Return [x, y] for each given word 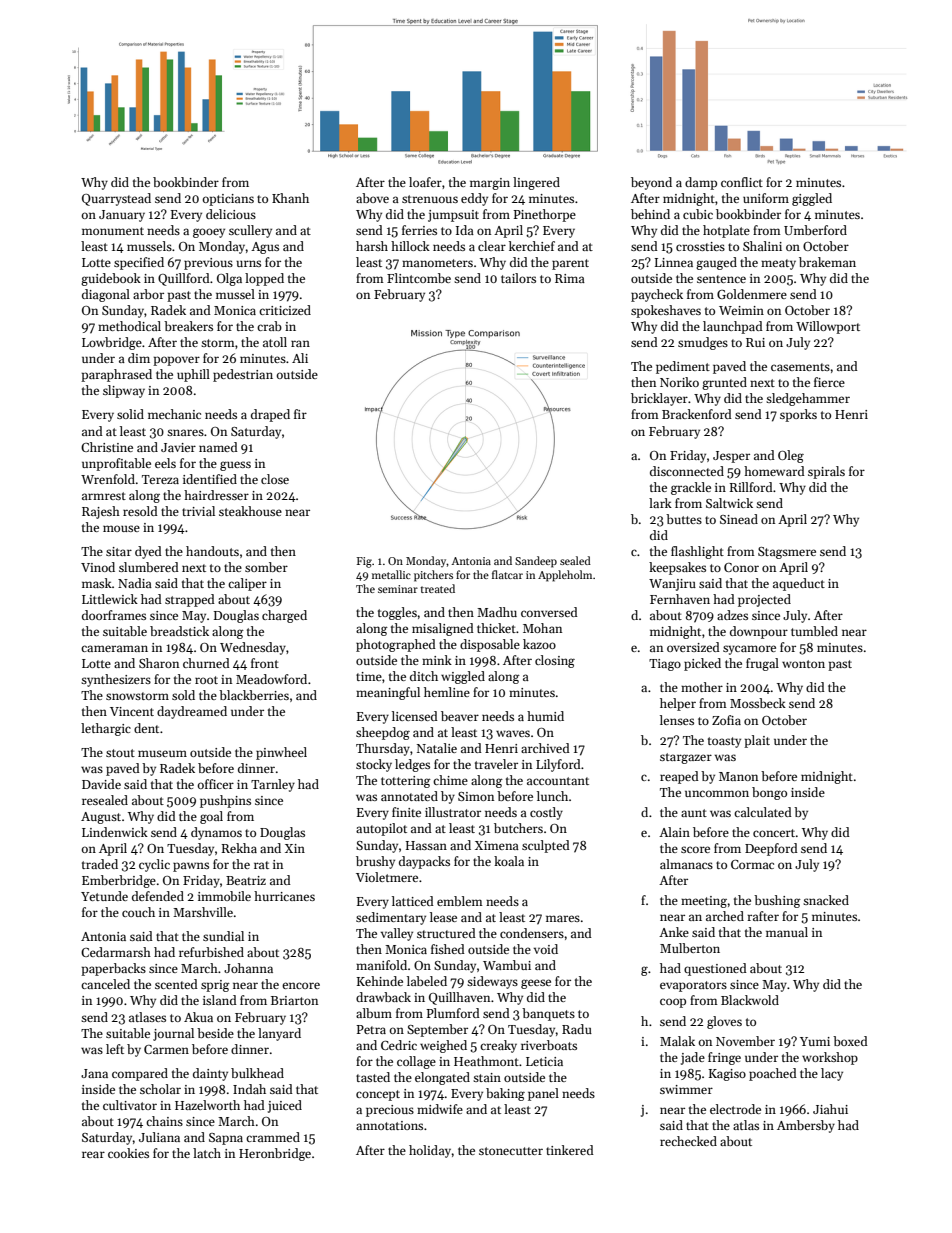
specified [139, 263]
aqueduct [799, 584]
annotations [389, 1125]
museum [162, 753]
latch [207, 1153]
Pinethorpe [544, 215]
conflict [742, 182]
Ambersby [806, 1126]
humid [545, 716]
